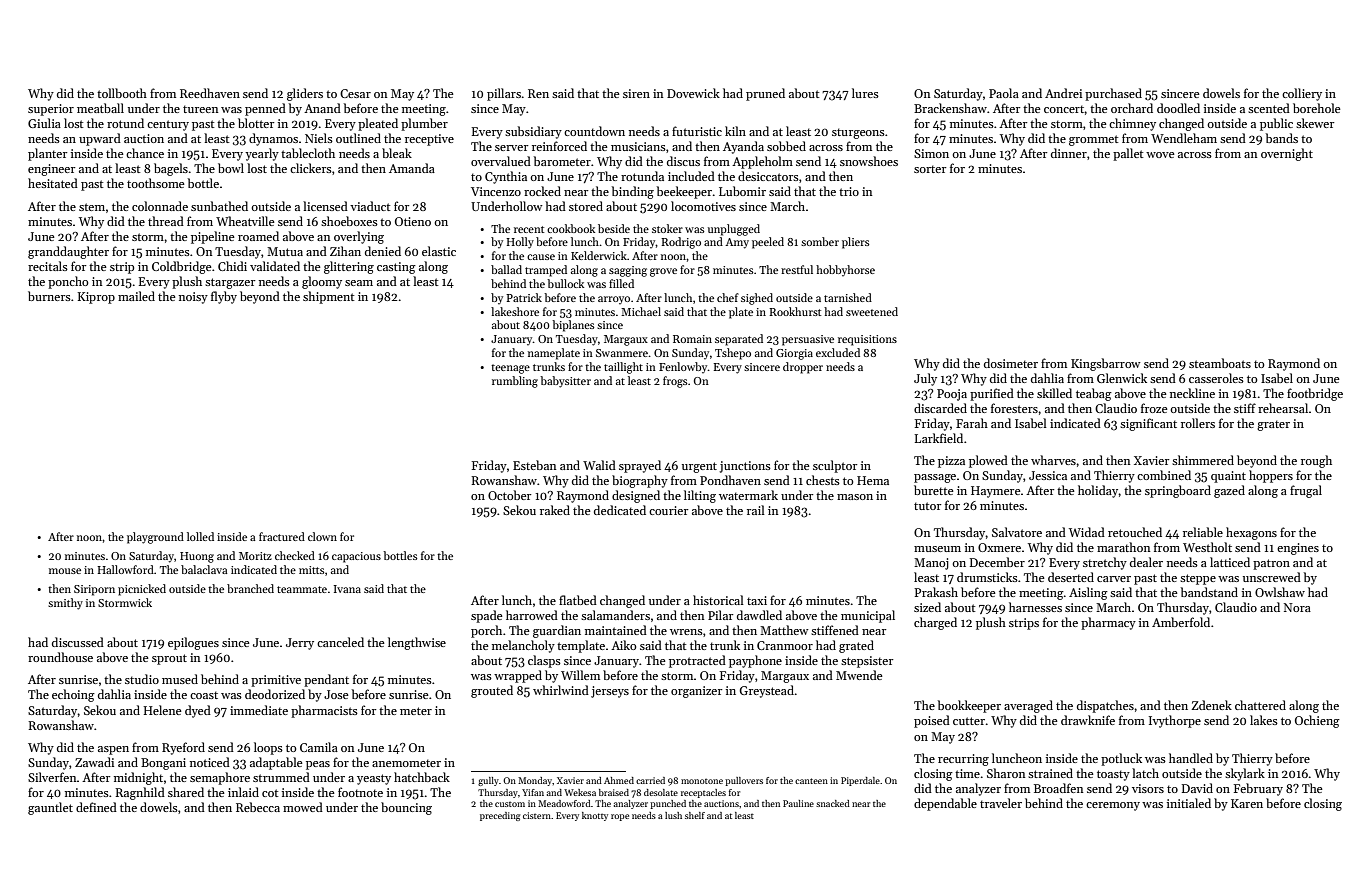 Image resolution: width=1372 pixels, height=887 pixels. Describe the element at coordinates (96, 807) in the document. I see `defined` at that location.
